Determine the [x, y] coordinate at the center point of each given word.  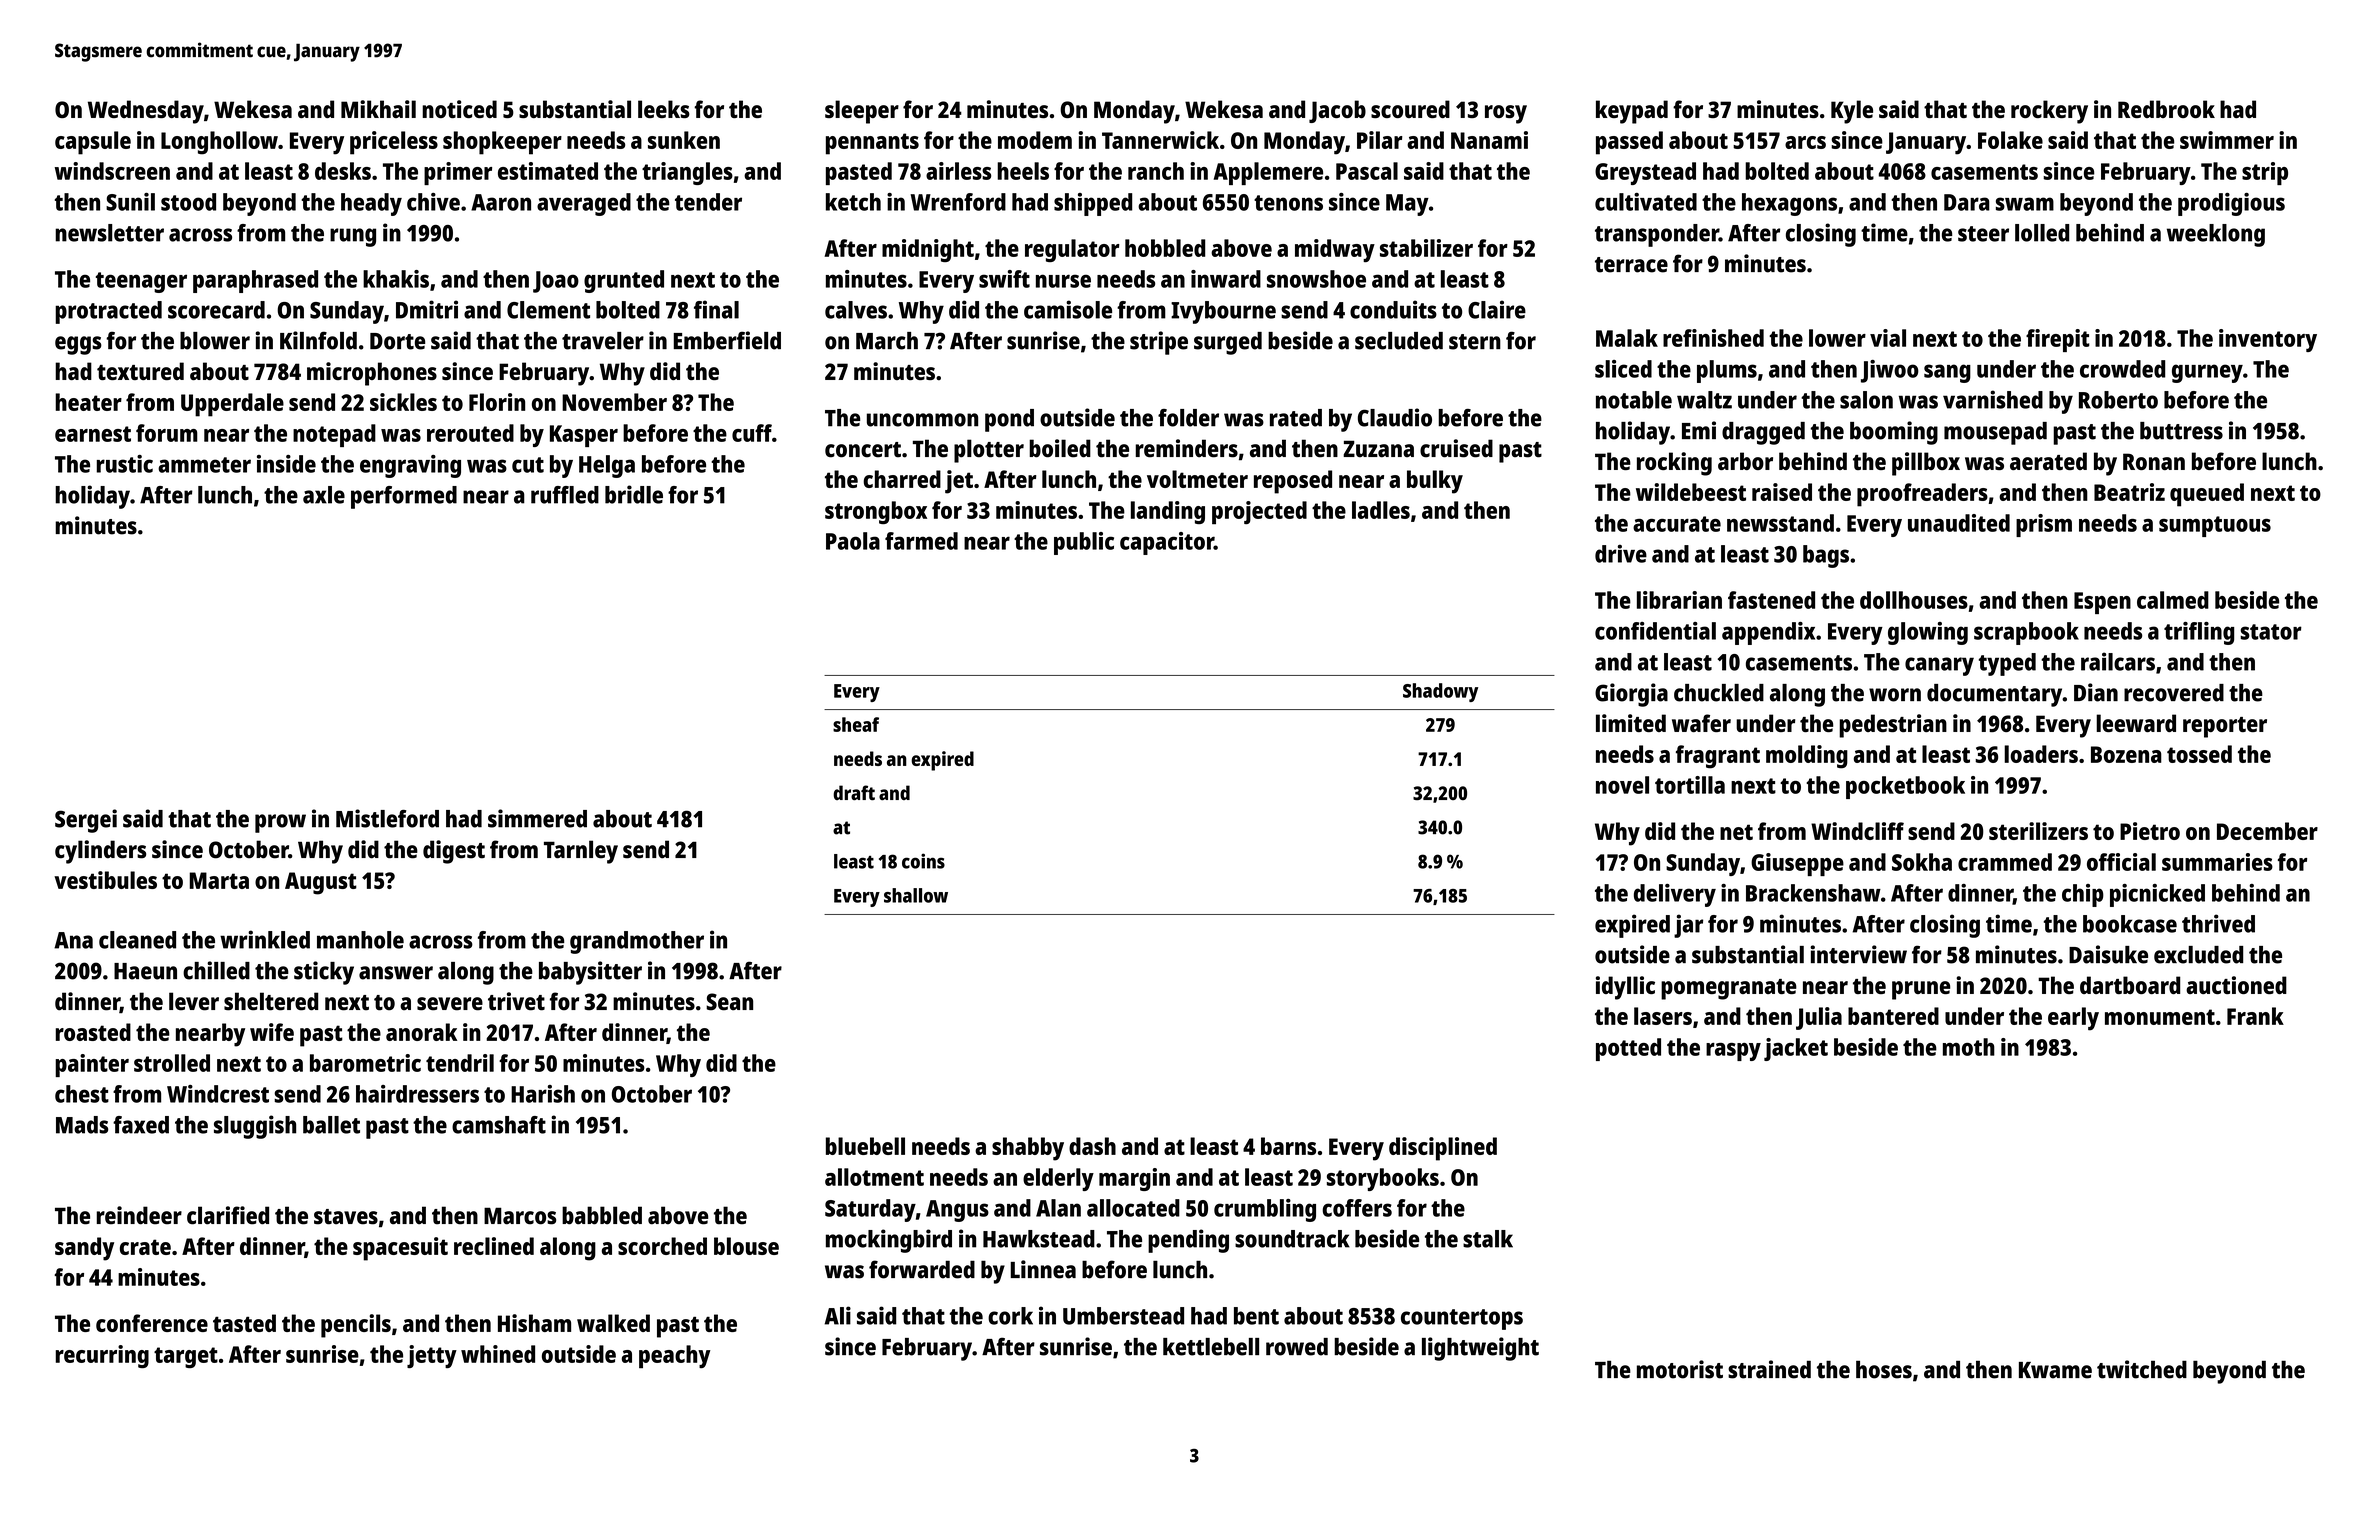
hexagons [1789, 204]
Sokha [1922, 862]
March [887, 341]
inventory [2268, 340]
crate [145, 1247]
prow [280, 823]
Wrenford [958, 202]
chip [2083, 895]
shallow [916, 895]
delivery [1675, 895]
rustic [124, 464]
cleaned [137, 940]
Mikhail [378, 109]
